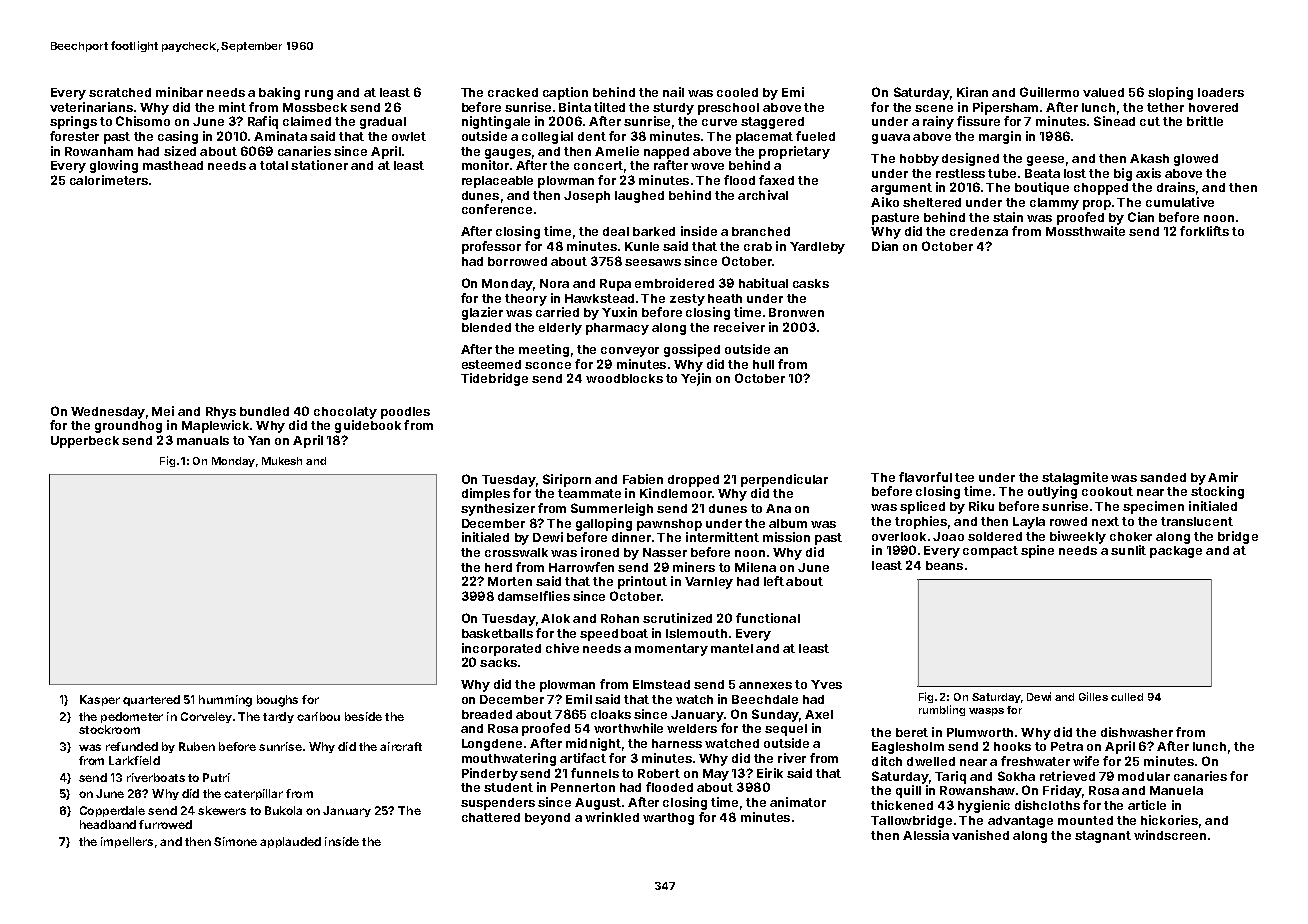 The height and width of the document is (924, 1308). Describe the element at coordinates (290, 842) in the document. I see `applauded` at that location.
